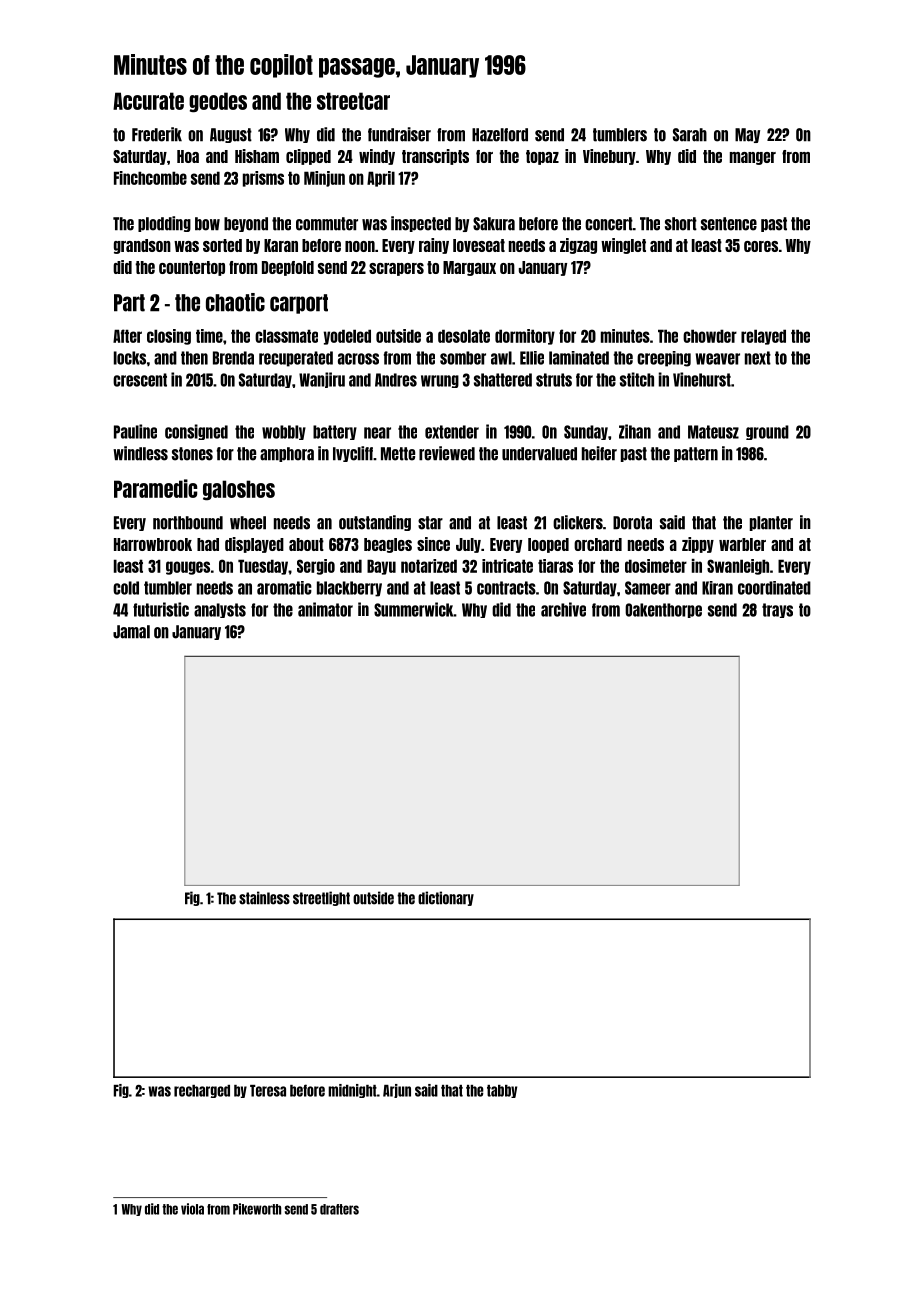 This screenshot has height=1308, width=924. What do you see at coordinates (753, 158) in the screenshot?
I see `manger` at bounding box center [753, 158].
